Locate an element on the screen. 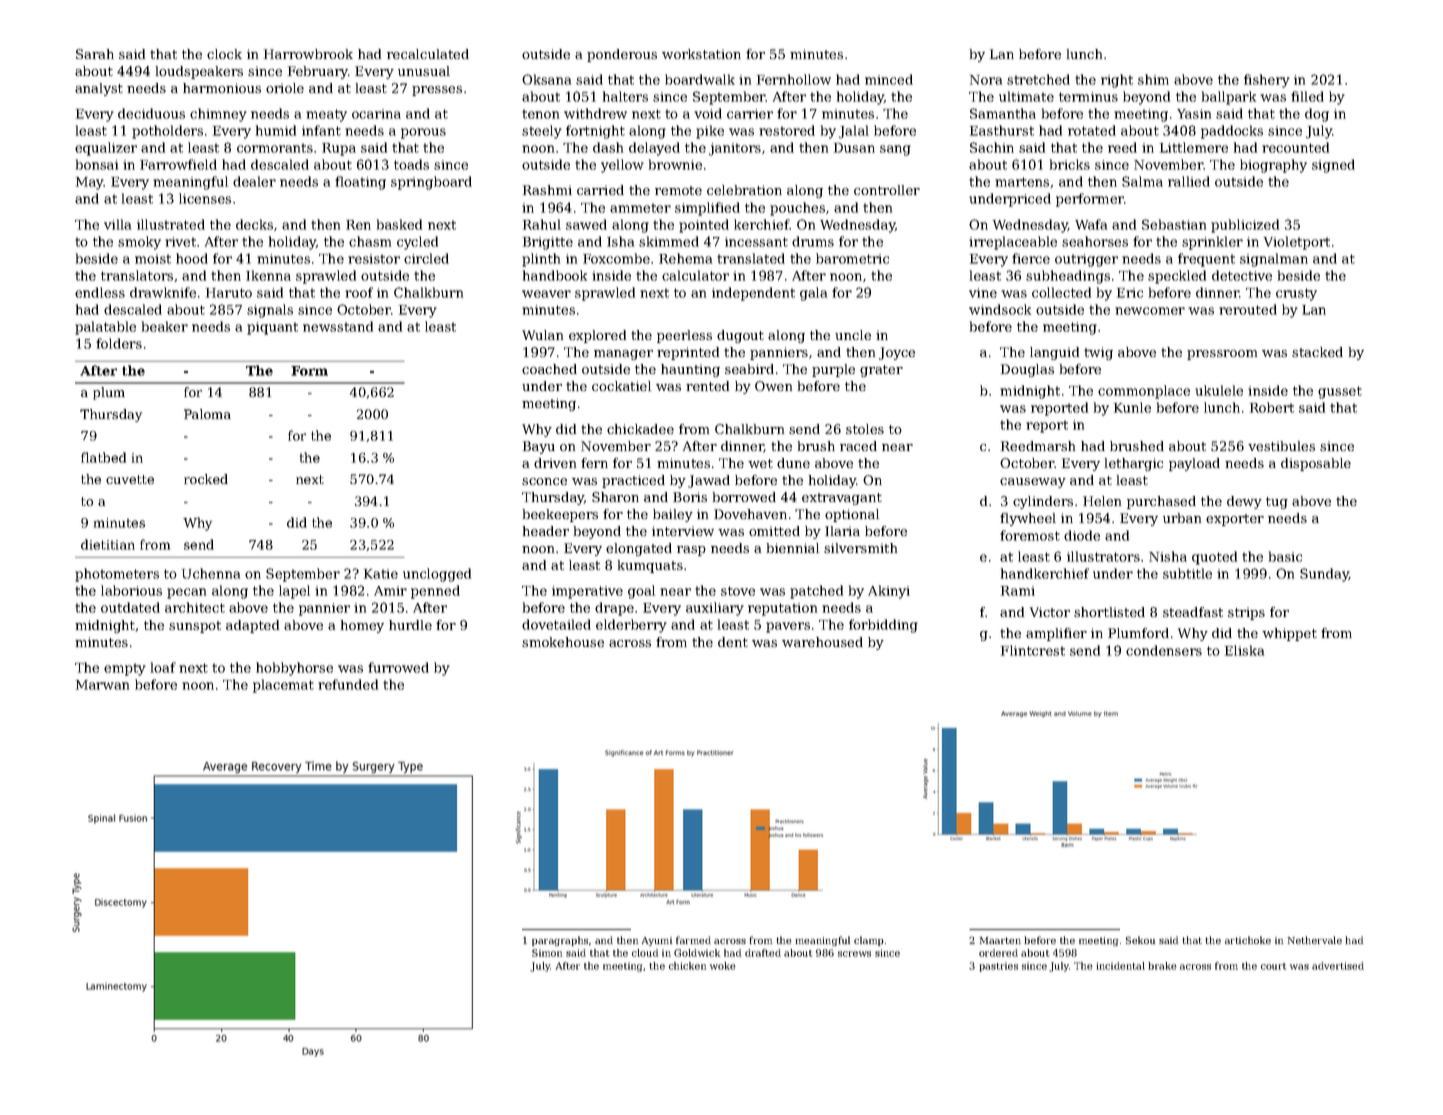  uncle is located at coordinates (853, 335).
